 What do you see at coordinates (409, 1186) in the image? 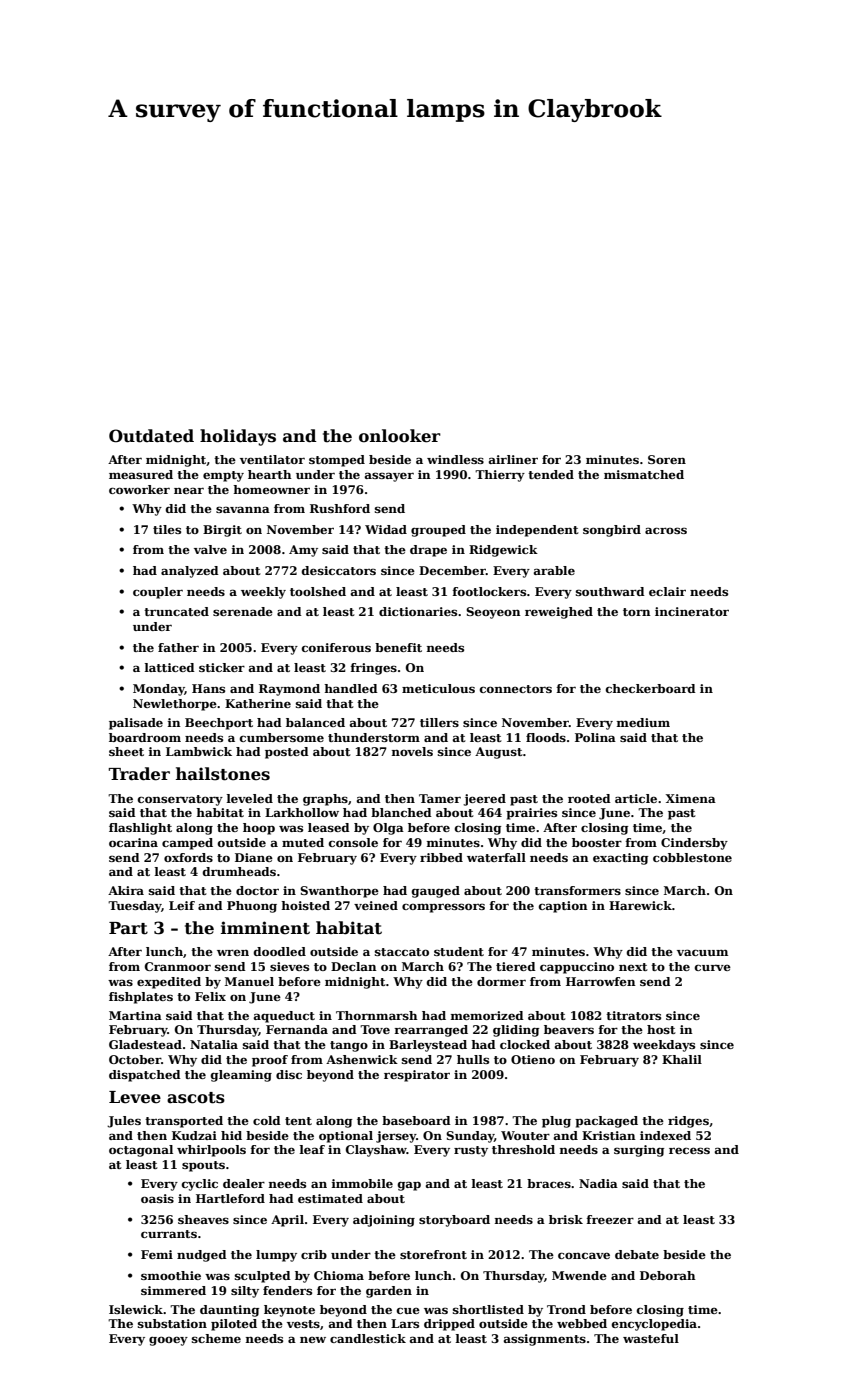
I see `gap` at bounding box center [409, 1186].
